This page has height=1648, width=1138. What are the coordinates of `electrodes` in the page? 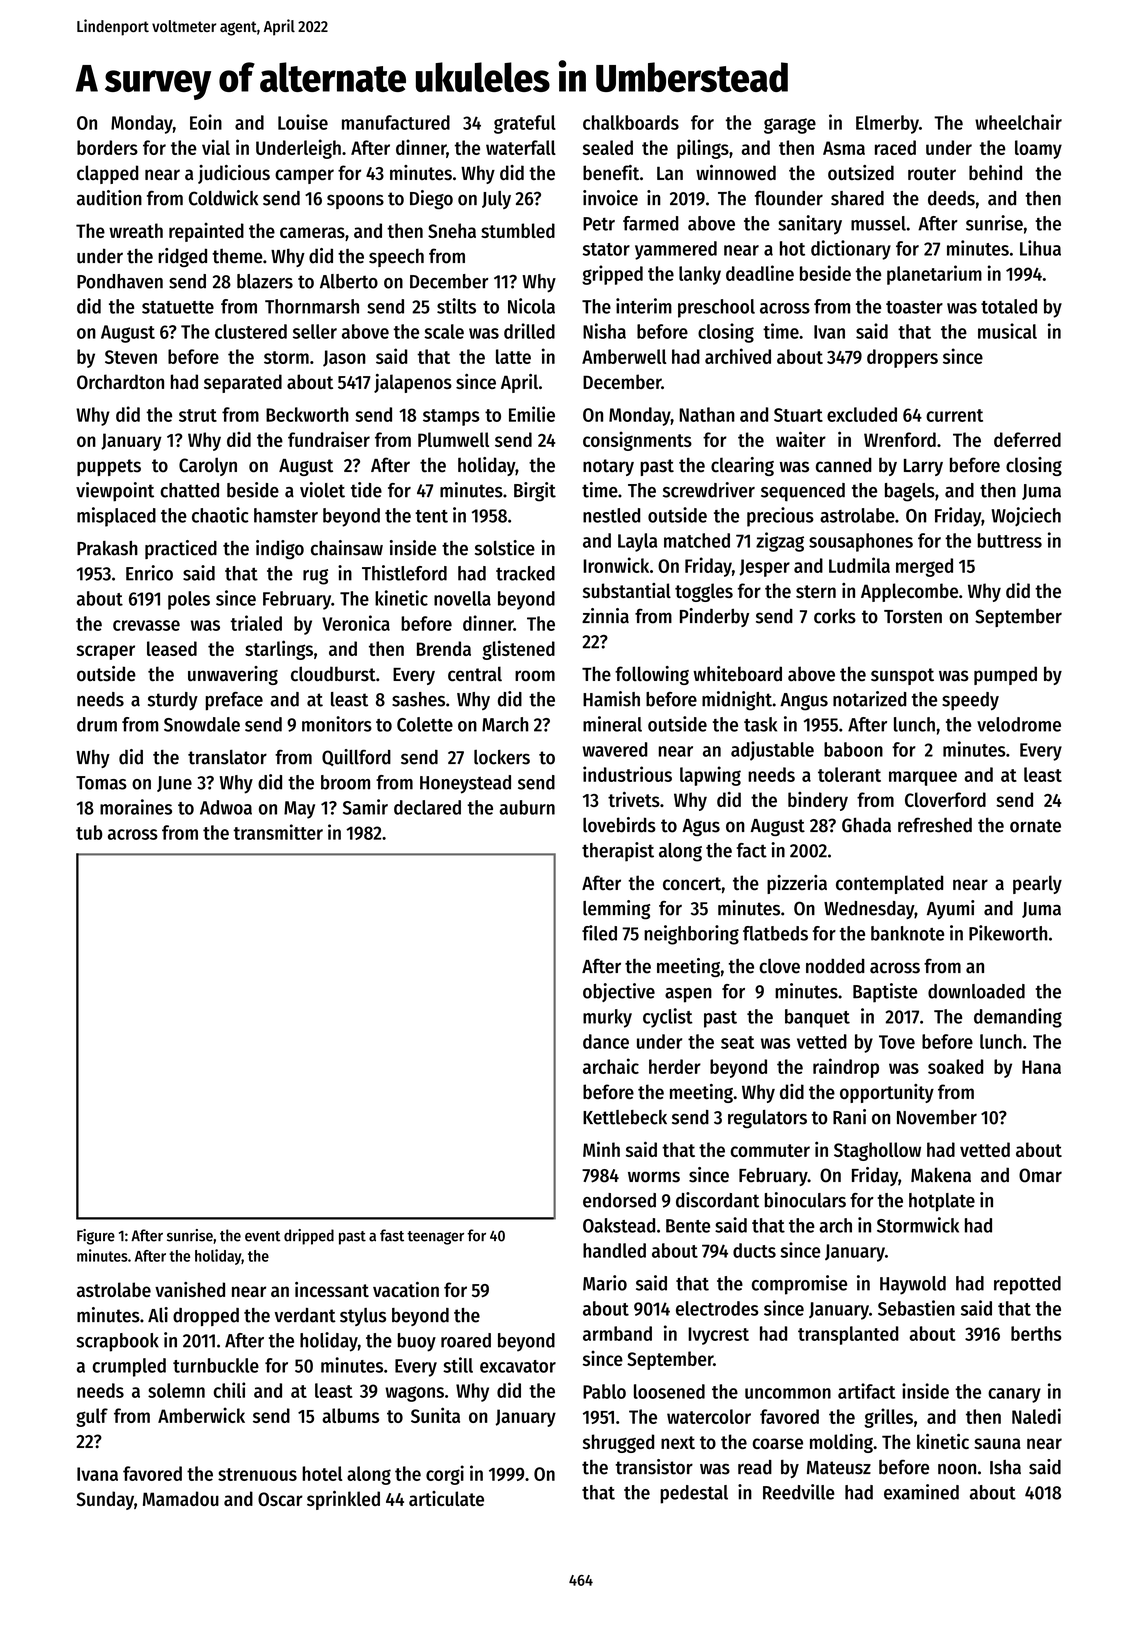 It's located at (717, 1308).
